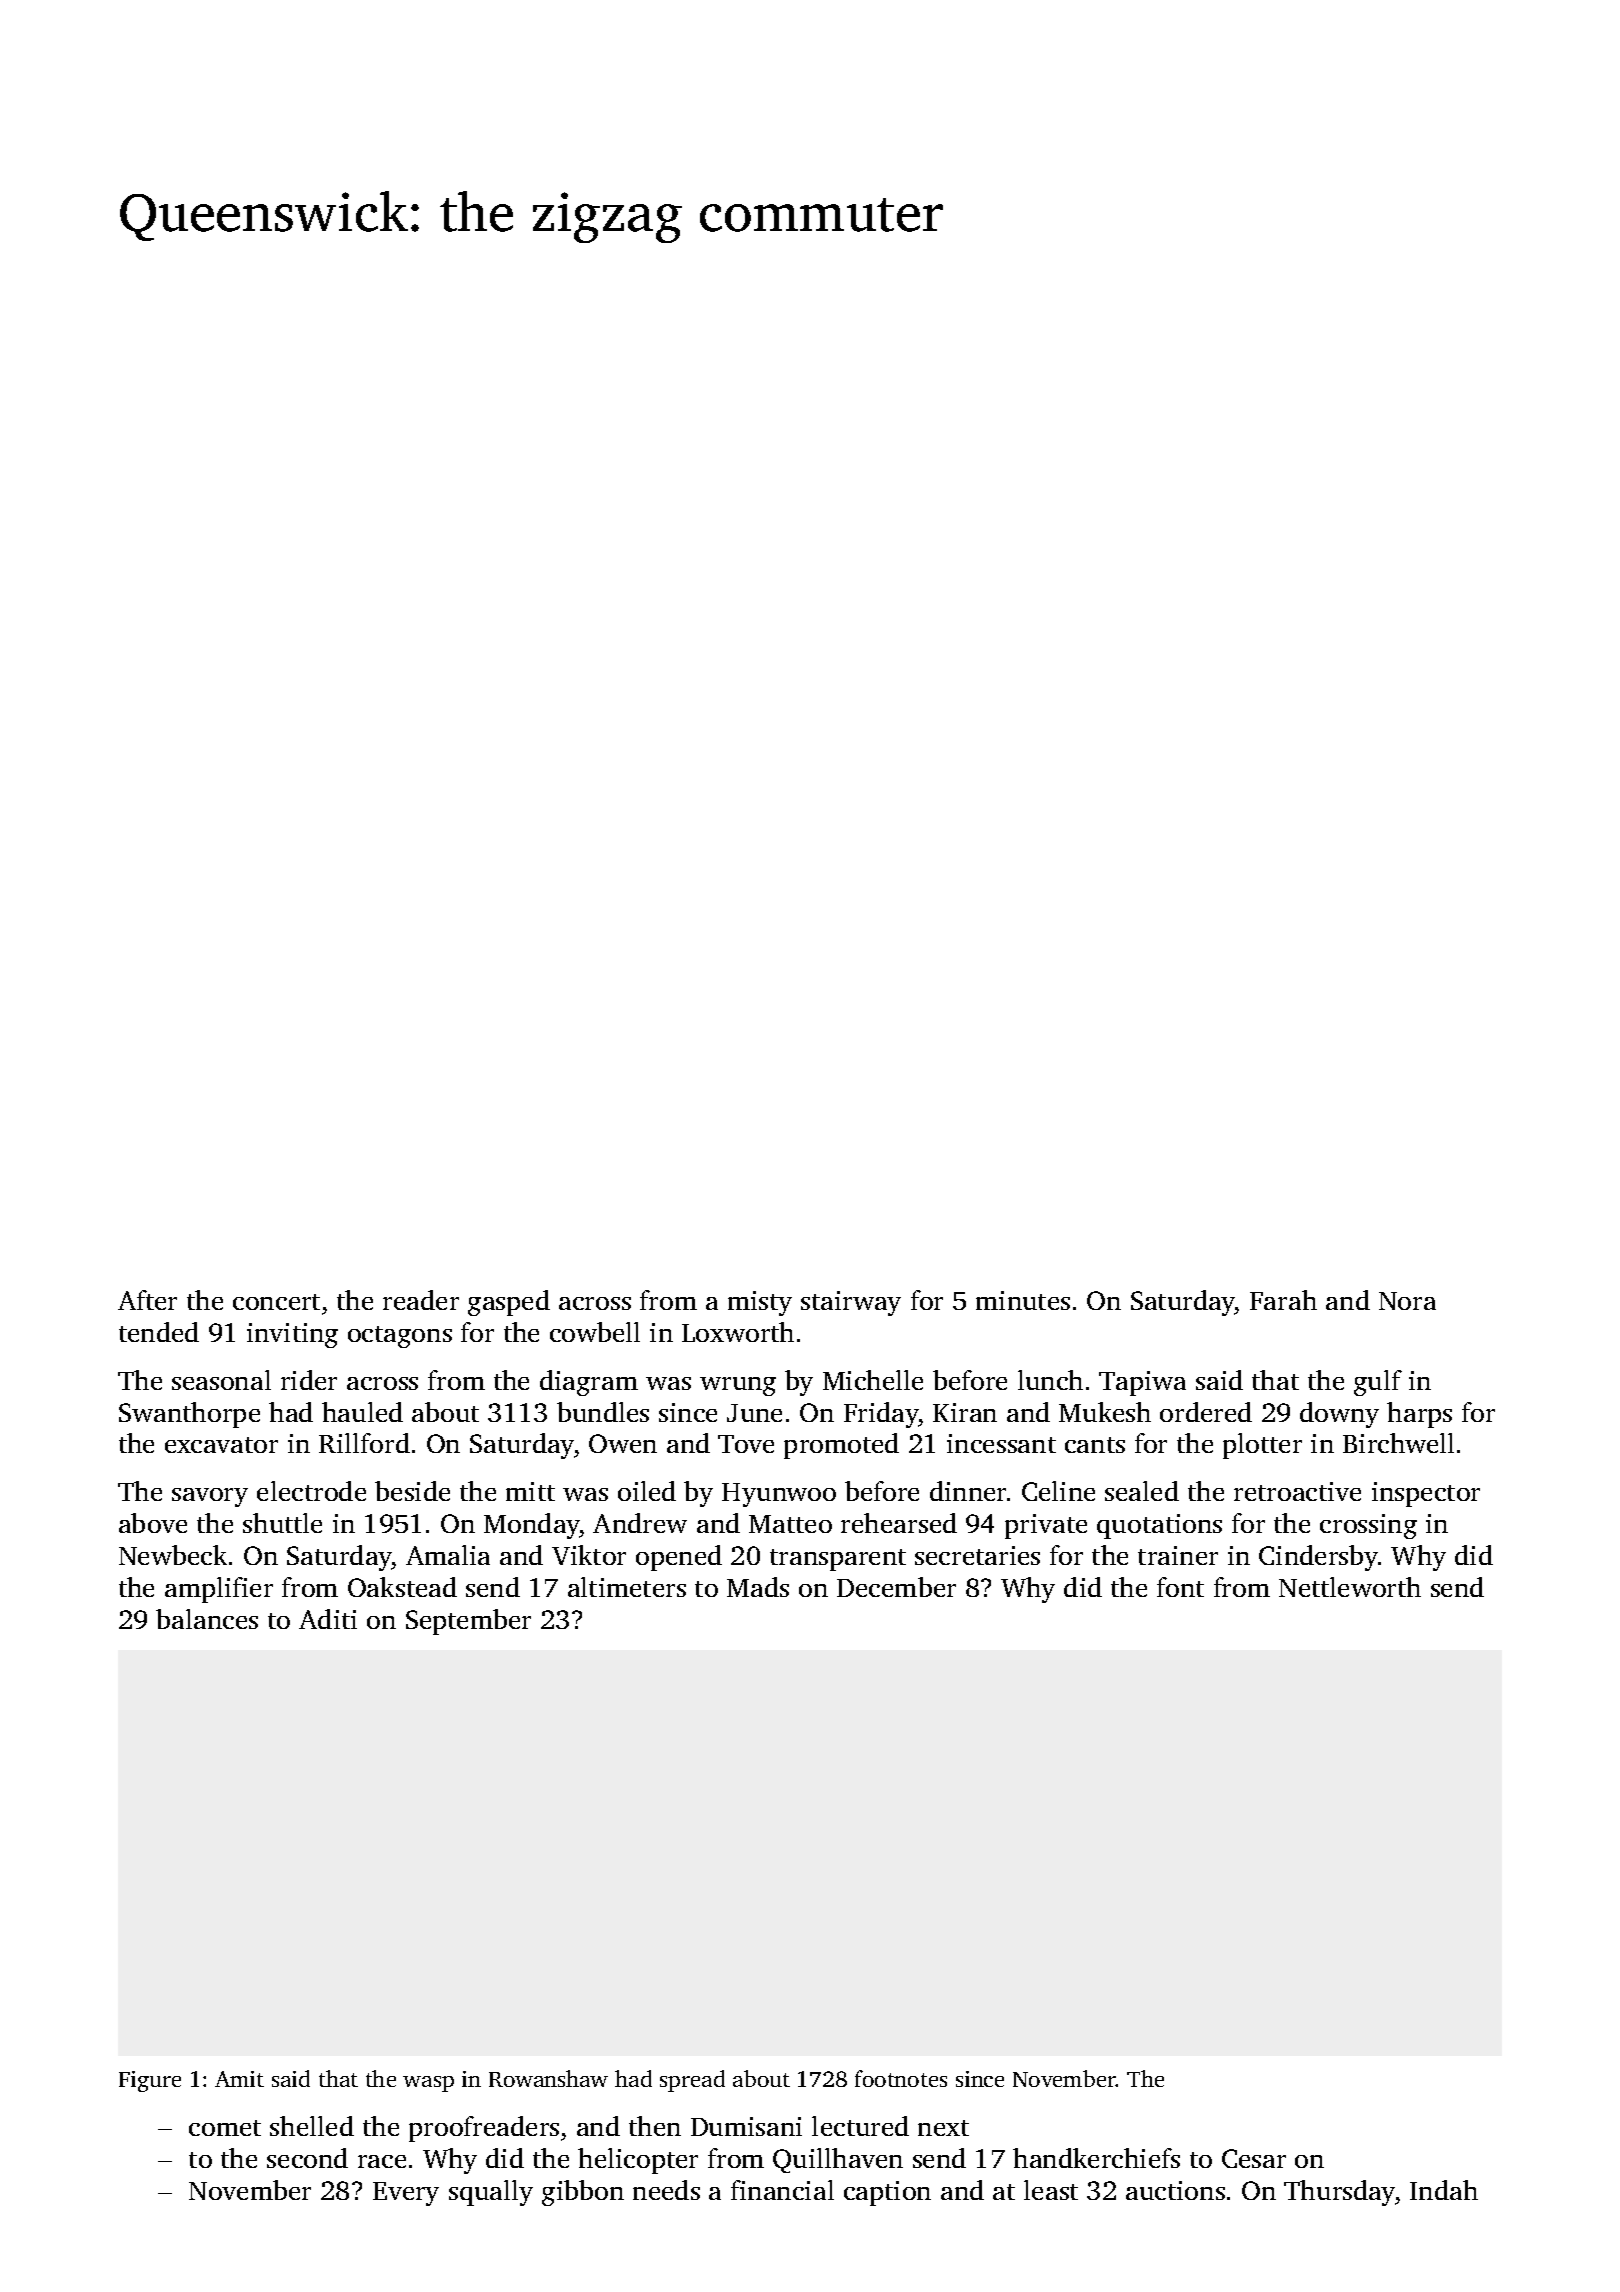 The height and width of the document is (2292, 1620). I want to click on December, so click(896, 1587).
